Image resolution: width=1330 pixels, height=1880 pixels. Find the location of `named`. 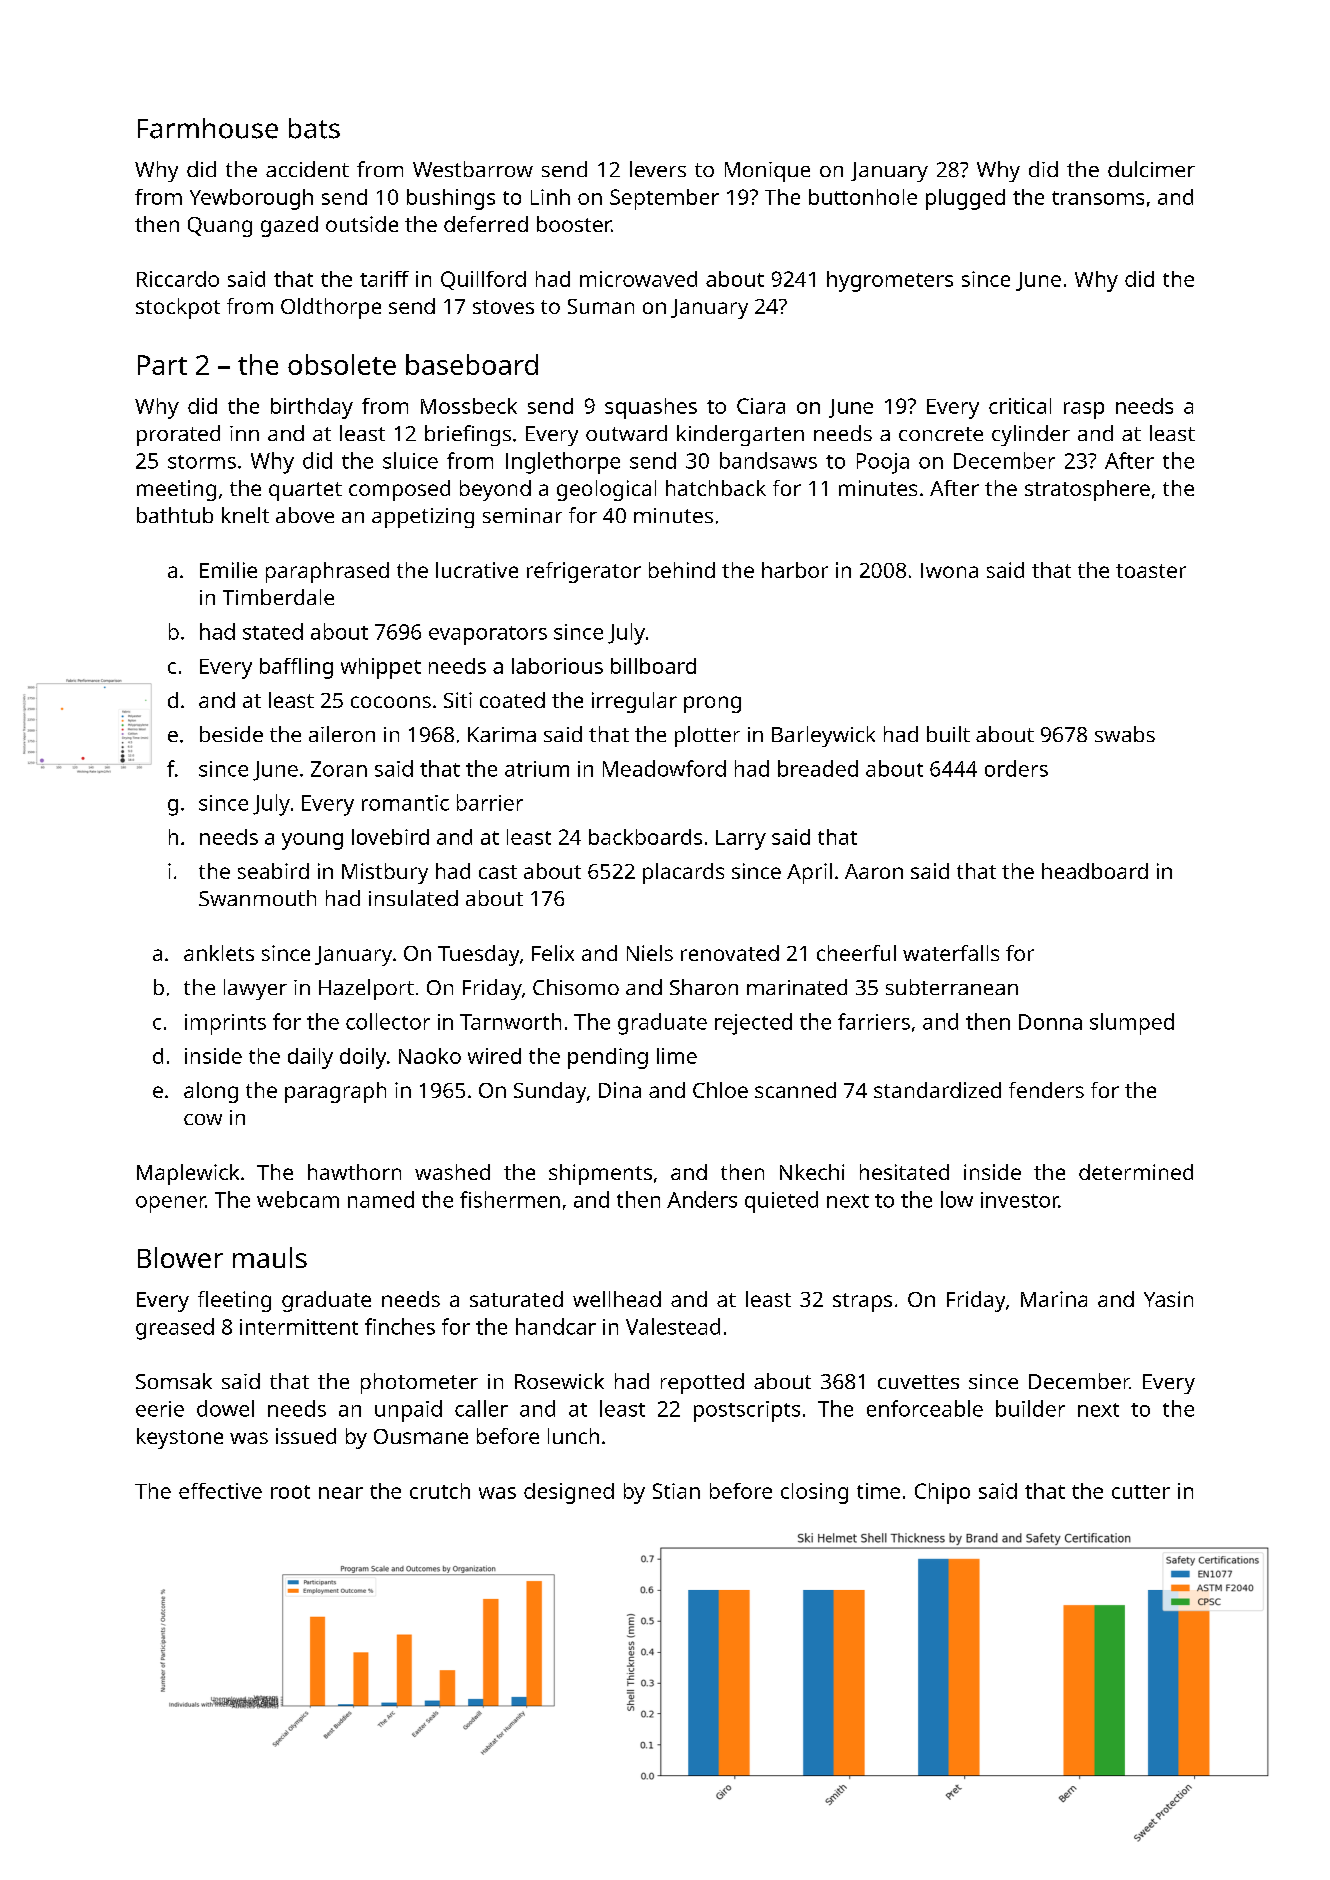

named is located at coordinates (381, 1199).
